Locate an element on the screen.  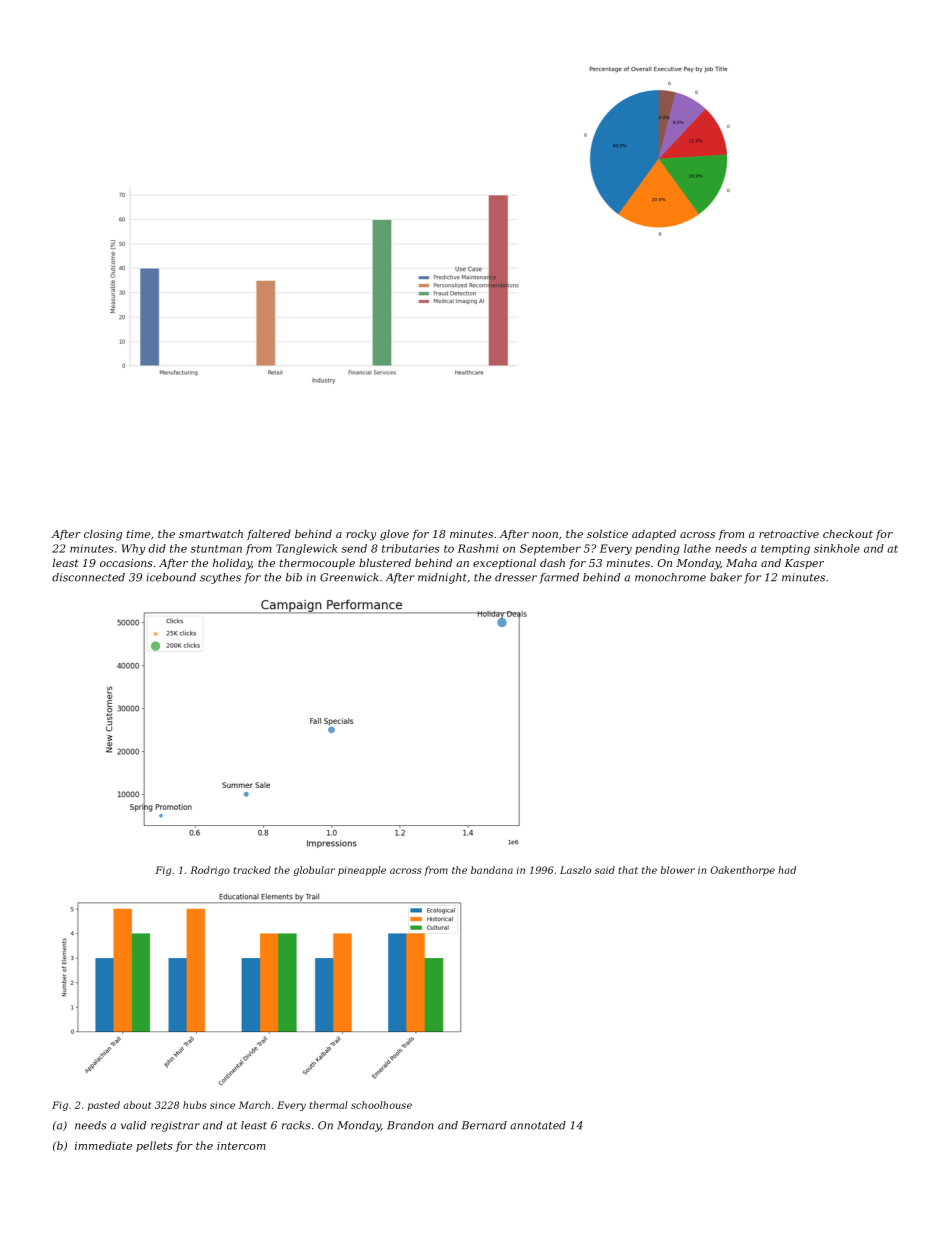
retroactive is located at coordinates (789, 534).
